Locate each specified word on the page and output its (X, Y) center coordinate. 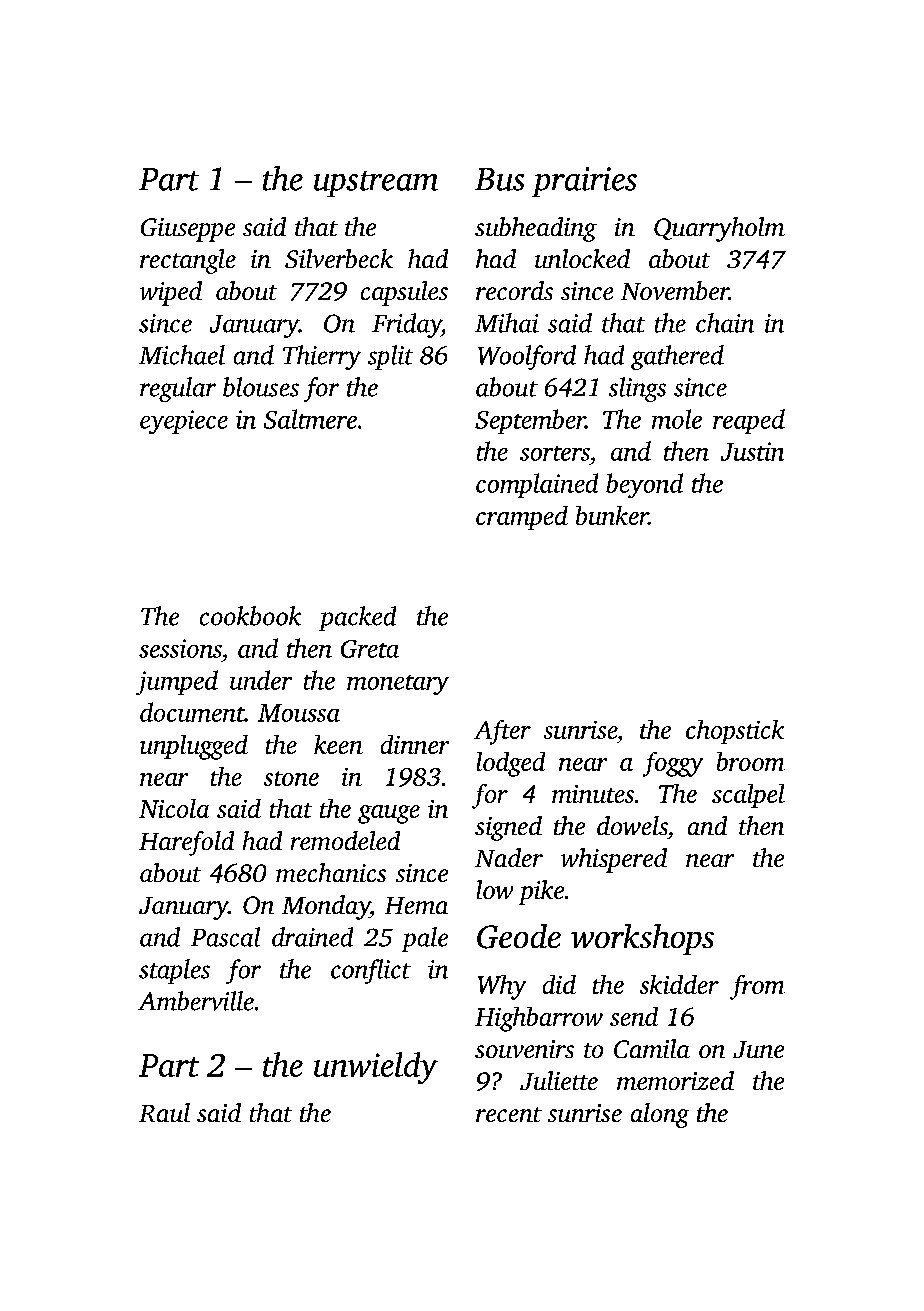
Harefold (186, 843)
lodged (511, 764)
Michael (182, 355)
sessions (180, 648)
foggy (673, 764)
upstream (376, 184)
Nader (509, 857)
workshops (642, 939)
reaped (749, 421)
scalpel (748, 796)
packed (357, 618)
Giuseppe (188, 230)
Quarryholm (719, 229)
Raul (164, 1112)
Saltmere (310, 419)
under (261, 680)
